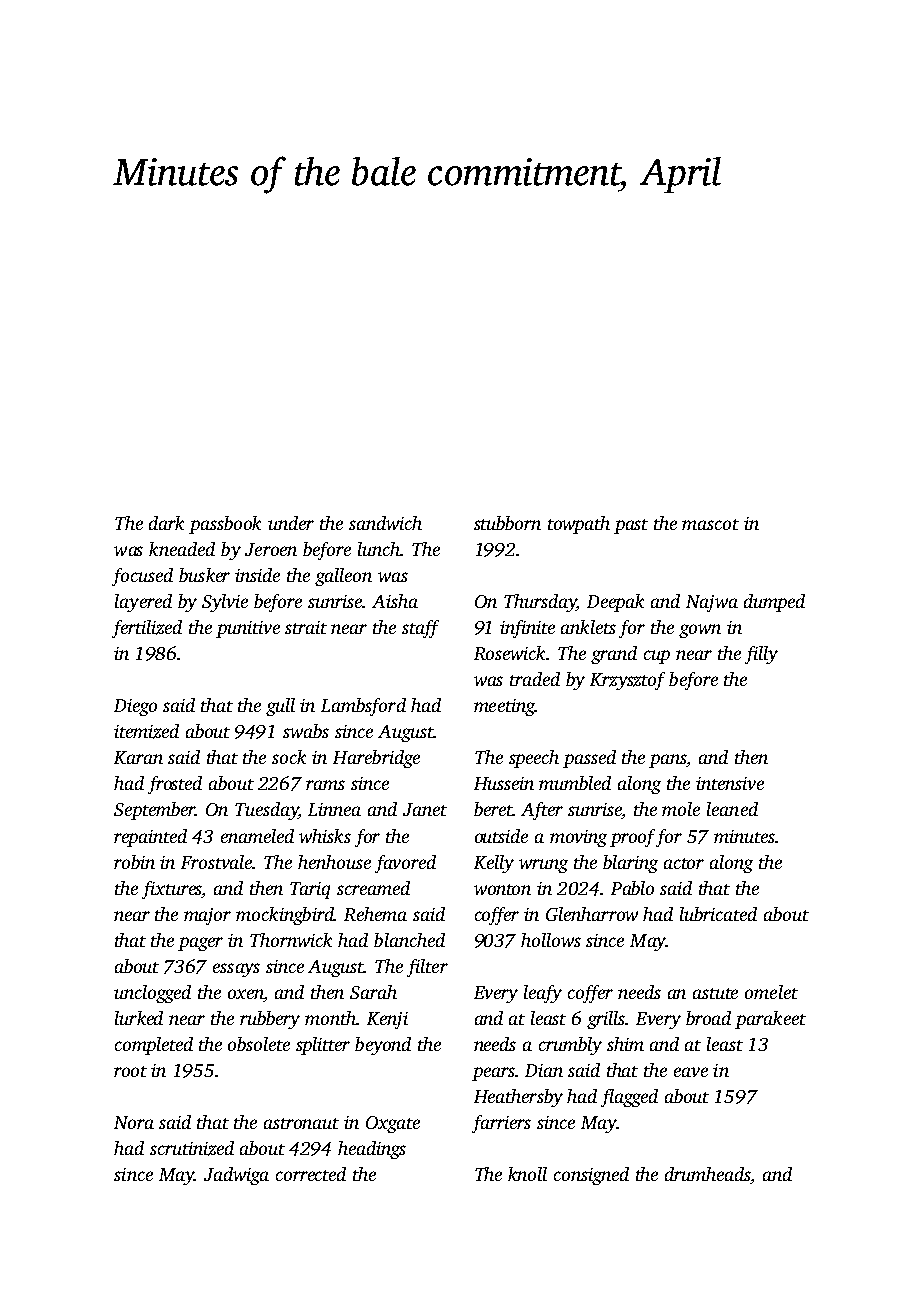 The image size is (924, 1314). Describe the element at coordinates (425, 809) in the screenshot. I see `Janet` at that location.
